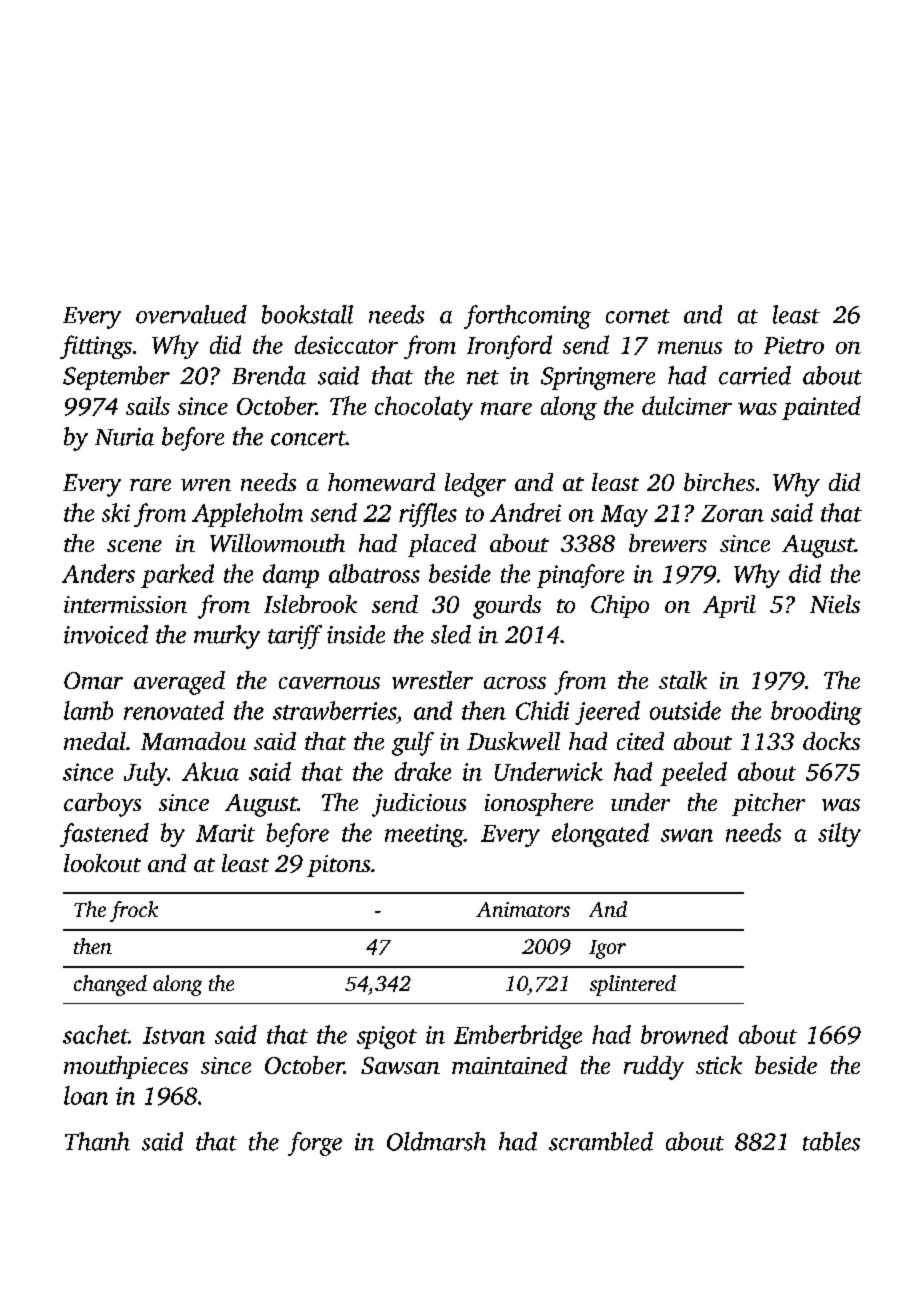  What do you see at coordinates (513, 741) in the image?
I see `Duskwell` at bounding box center [513, 741].
